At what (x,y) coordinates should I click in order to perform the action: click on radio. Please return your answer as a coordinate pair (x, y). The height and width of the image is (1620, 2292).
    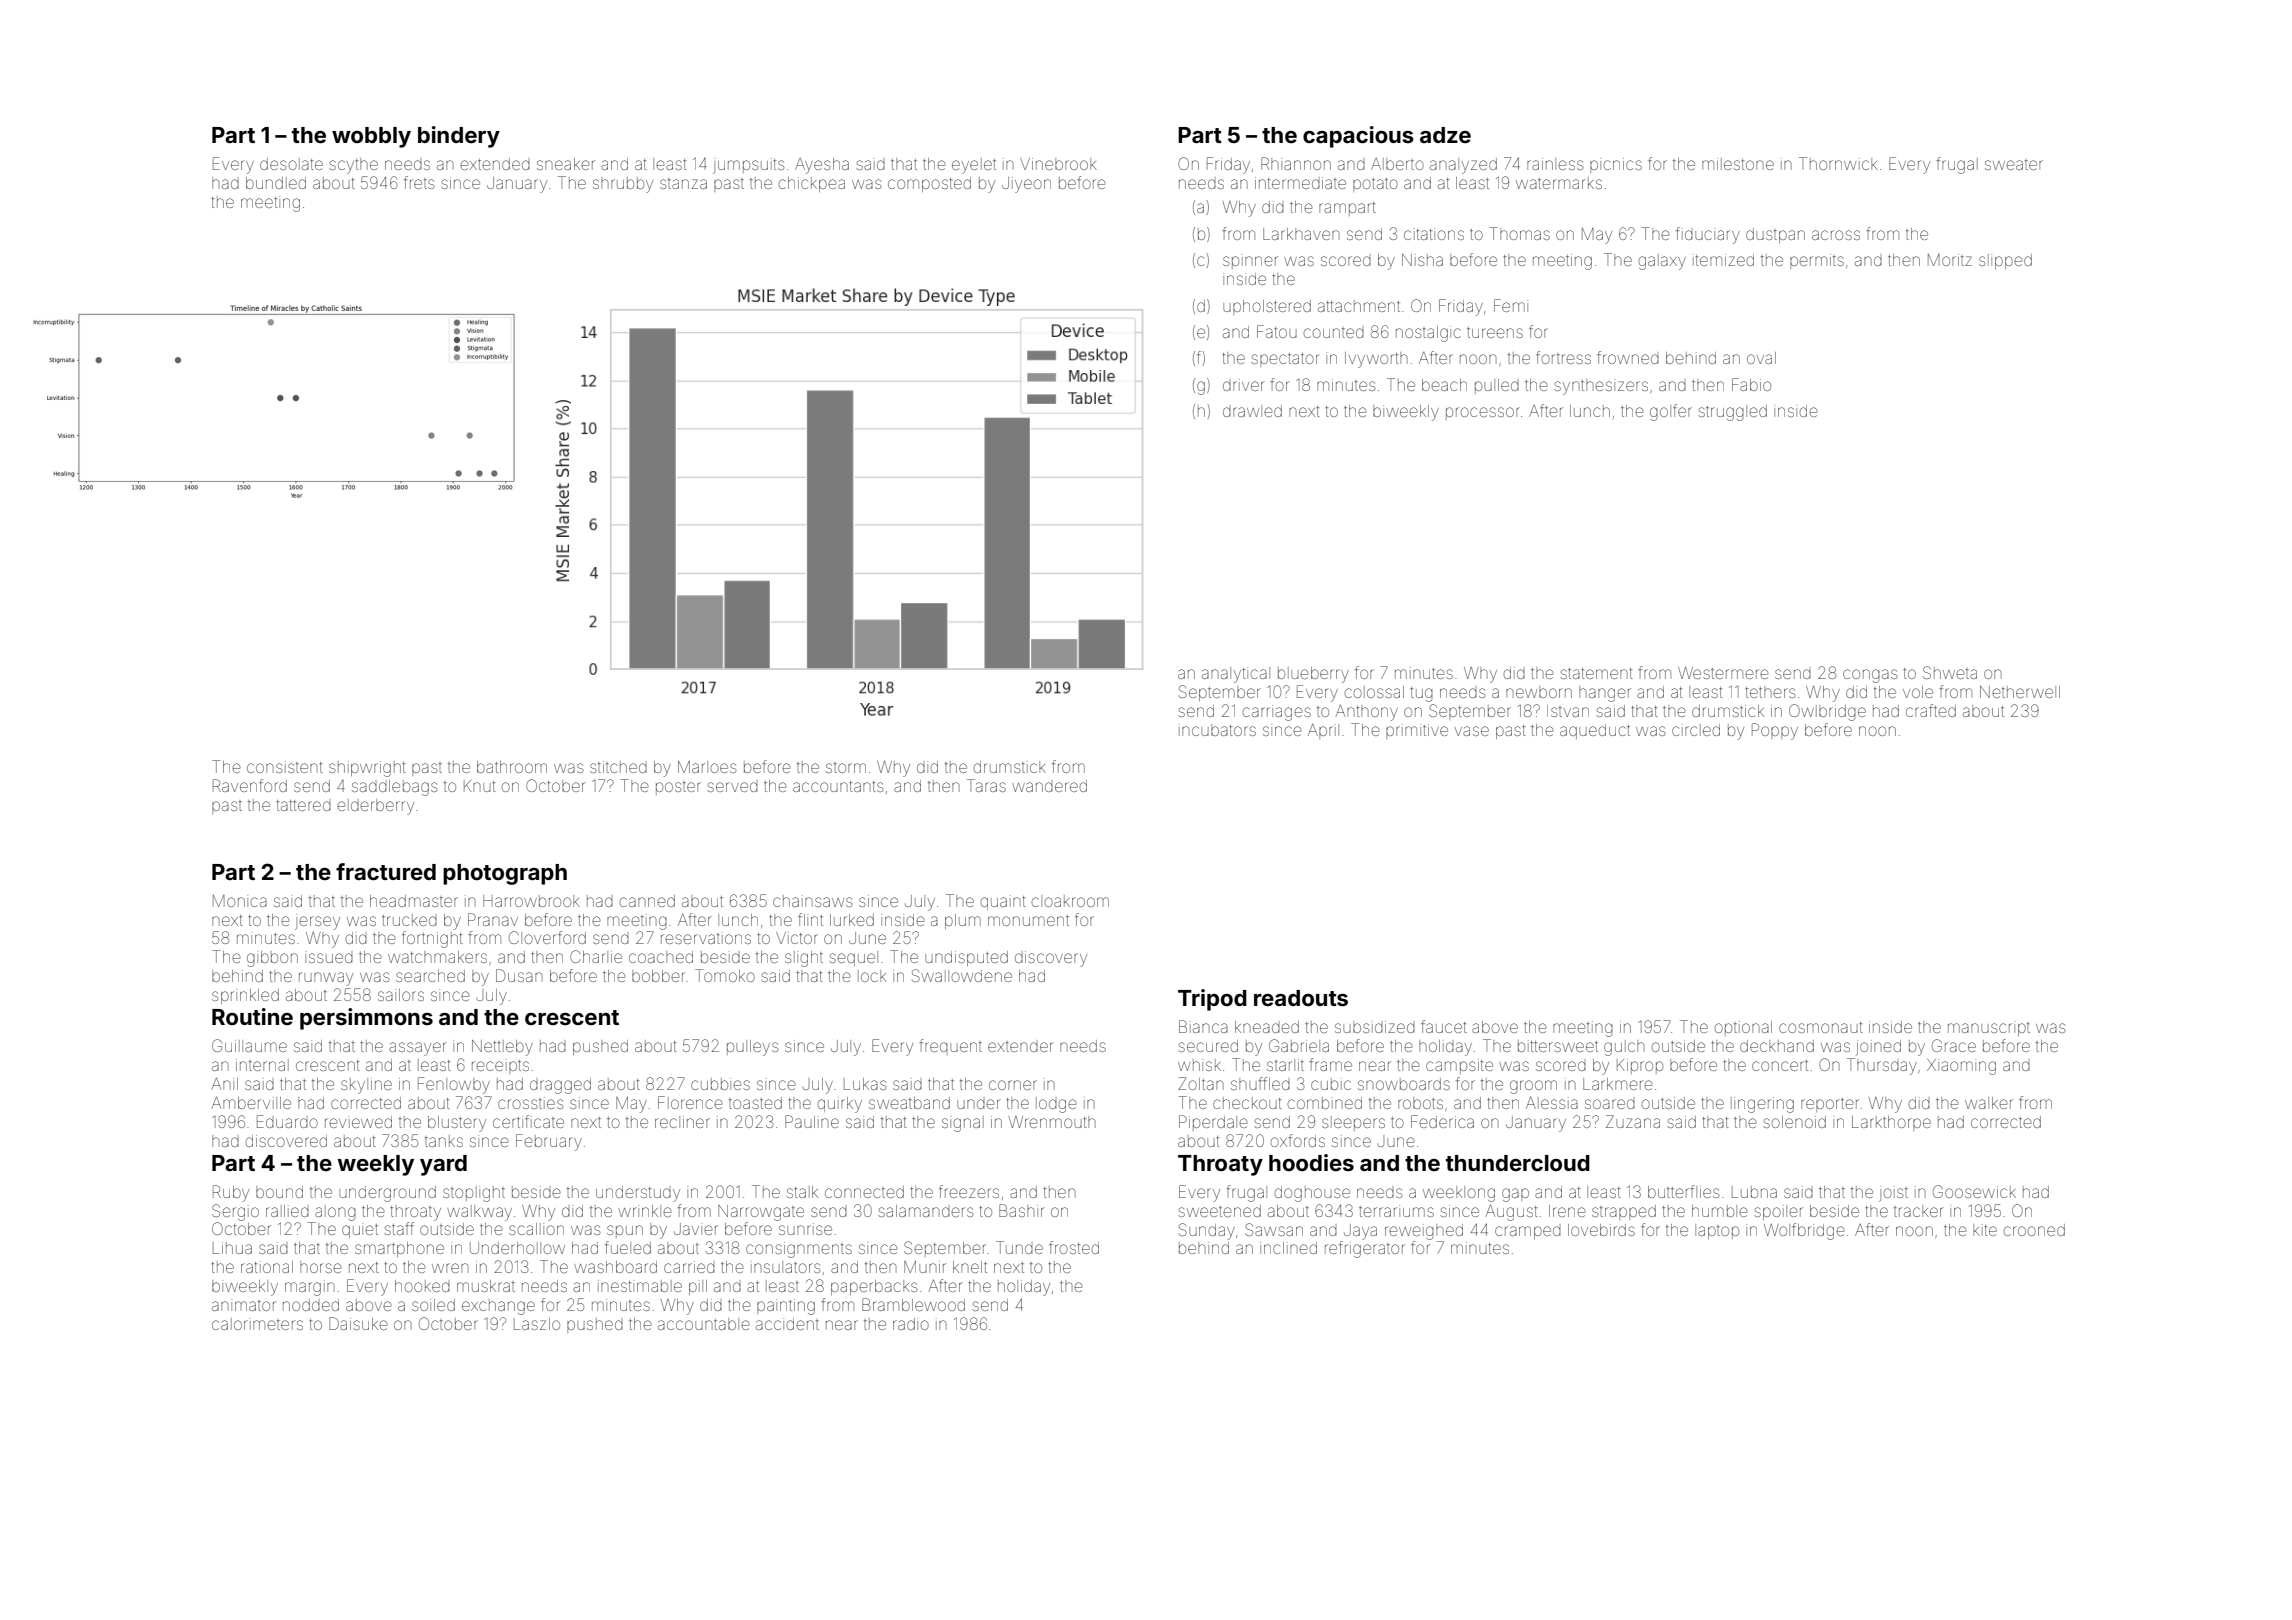
    Looking at the image, I should click on (911, 1324).
